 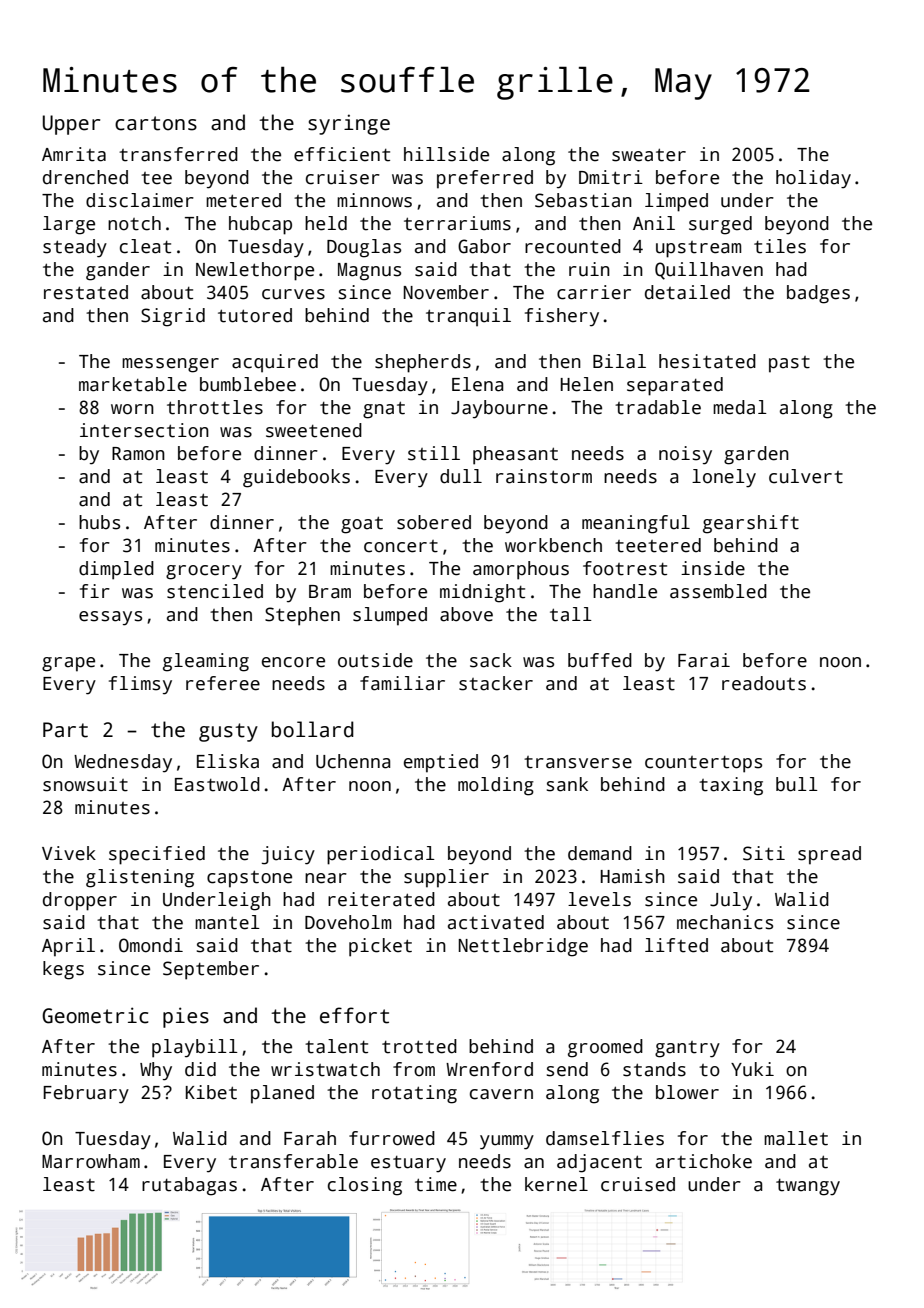 I want to click on closing, so click(x=365, y=1186).
